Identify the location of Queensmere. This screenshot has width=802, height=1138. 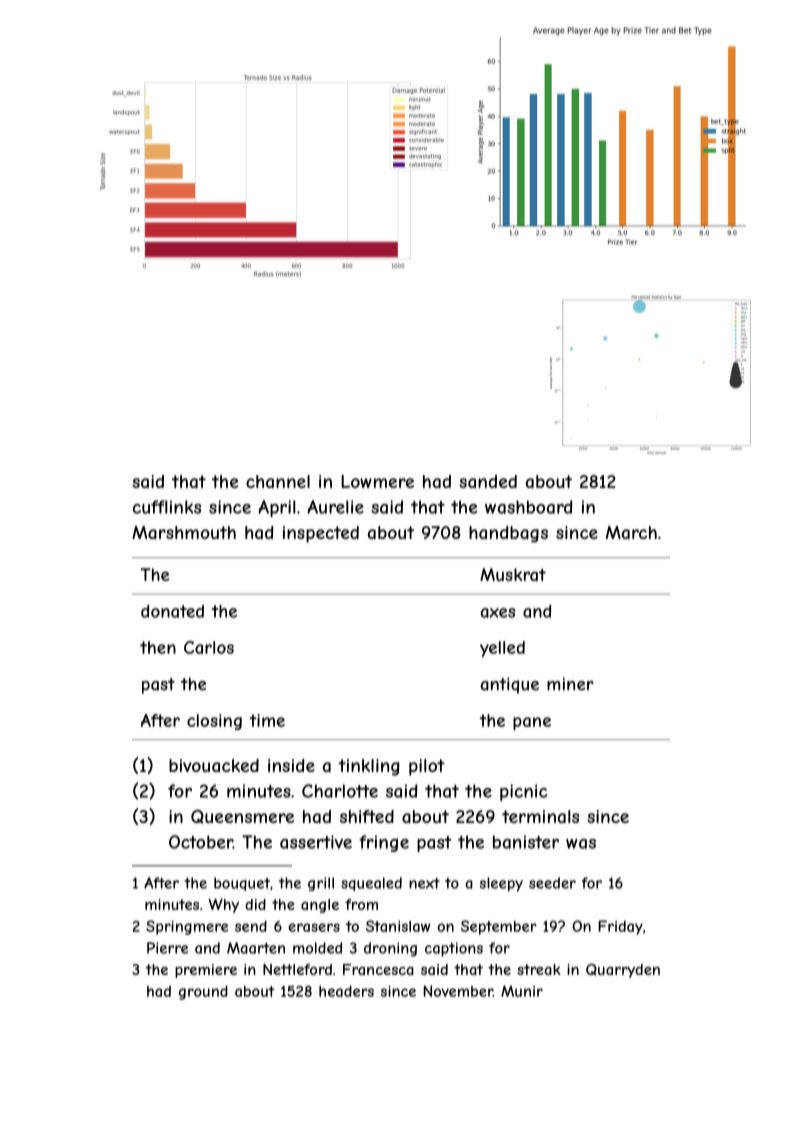
(242, 817).
